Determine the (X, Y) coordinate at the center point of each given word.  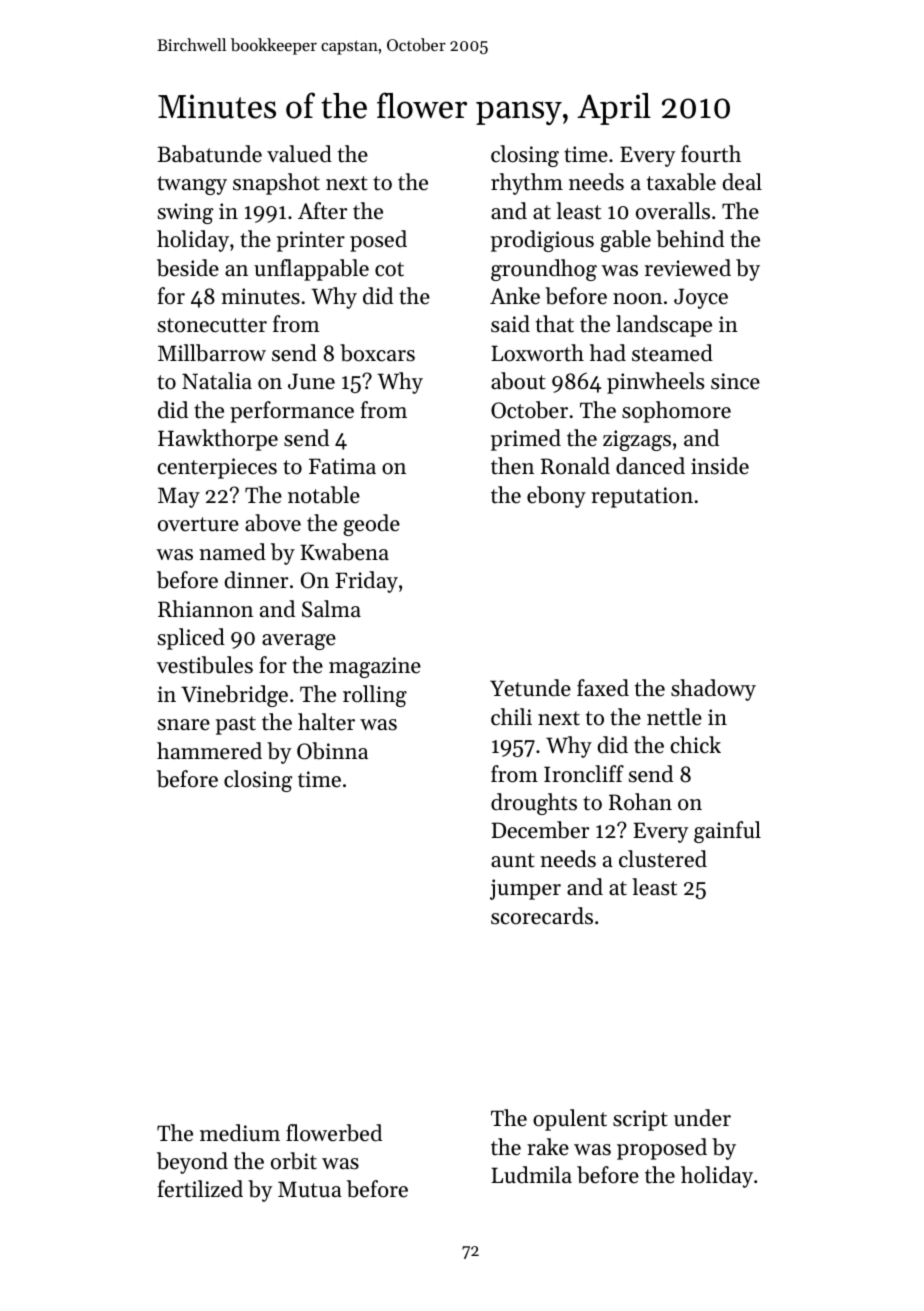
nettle (674, 717)
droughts (534, 804)
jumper (525, 889)
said (510, 324)
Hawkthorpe (218, 440)
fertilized (200, 1189)
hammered (209, 751)
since (735, 381)
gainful (727, 832)
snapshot (276, 184)
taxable (681, 182)
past (236, 725)
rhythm (527, 184)
